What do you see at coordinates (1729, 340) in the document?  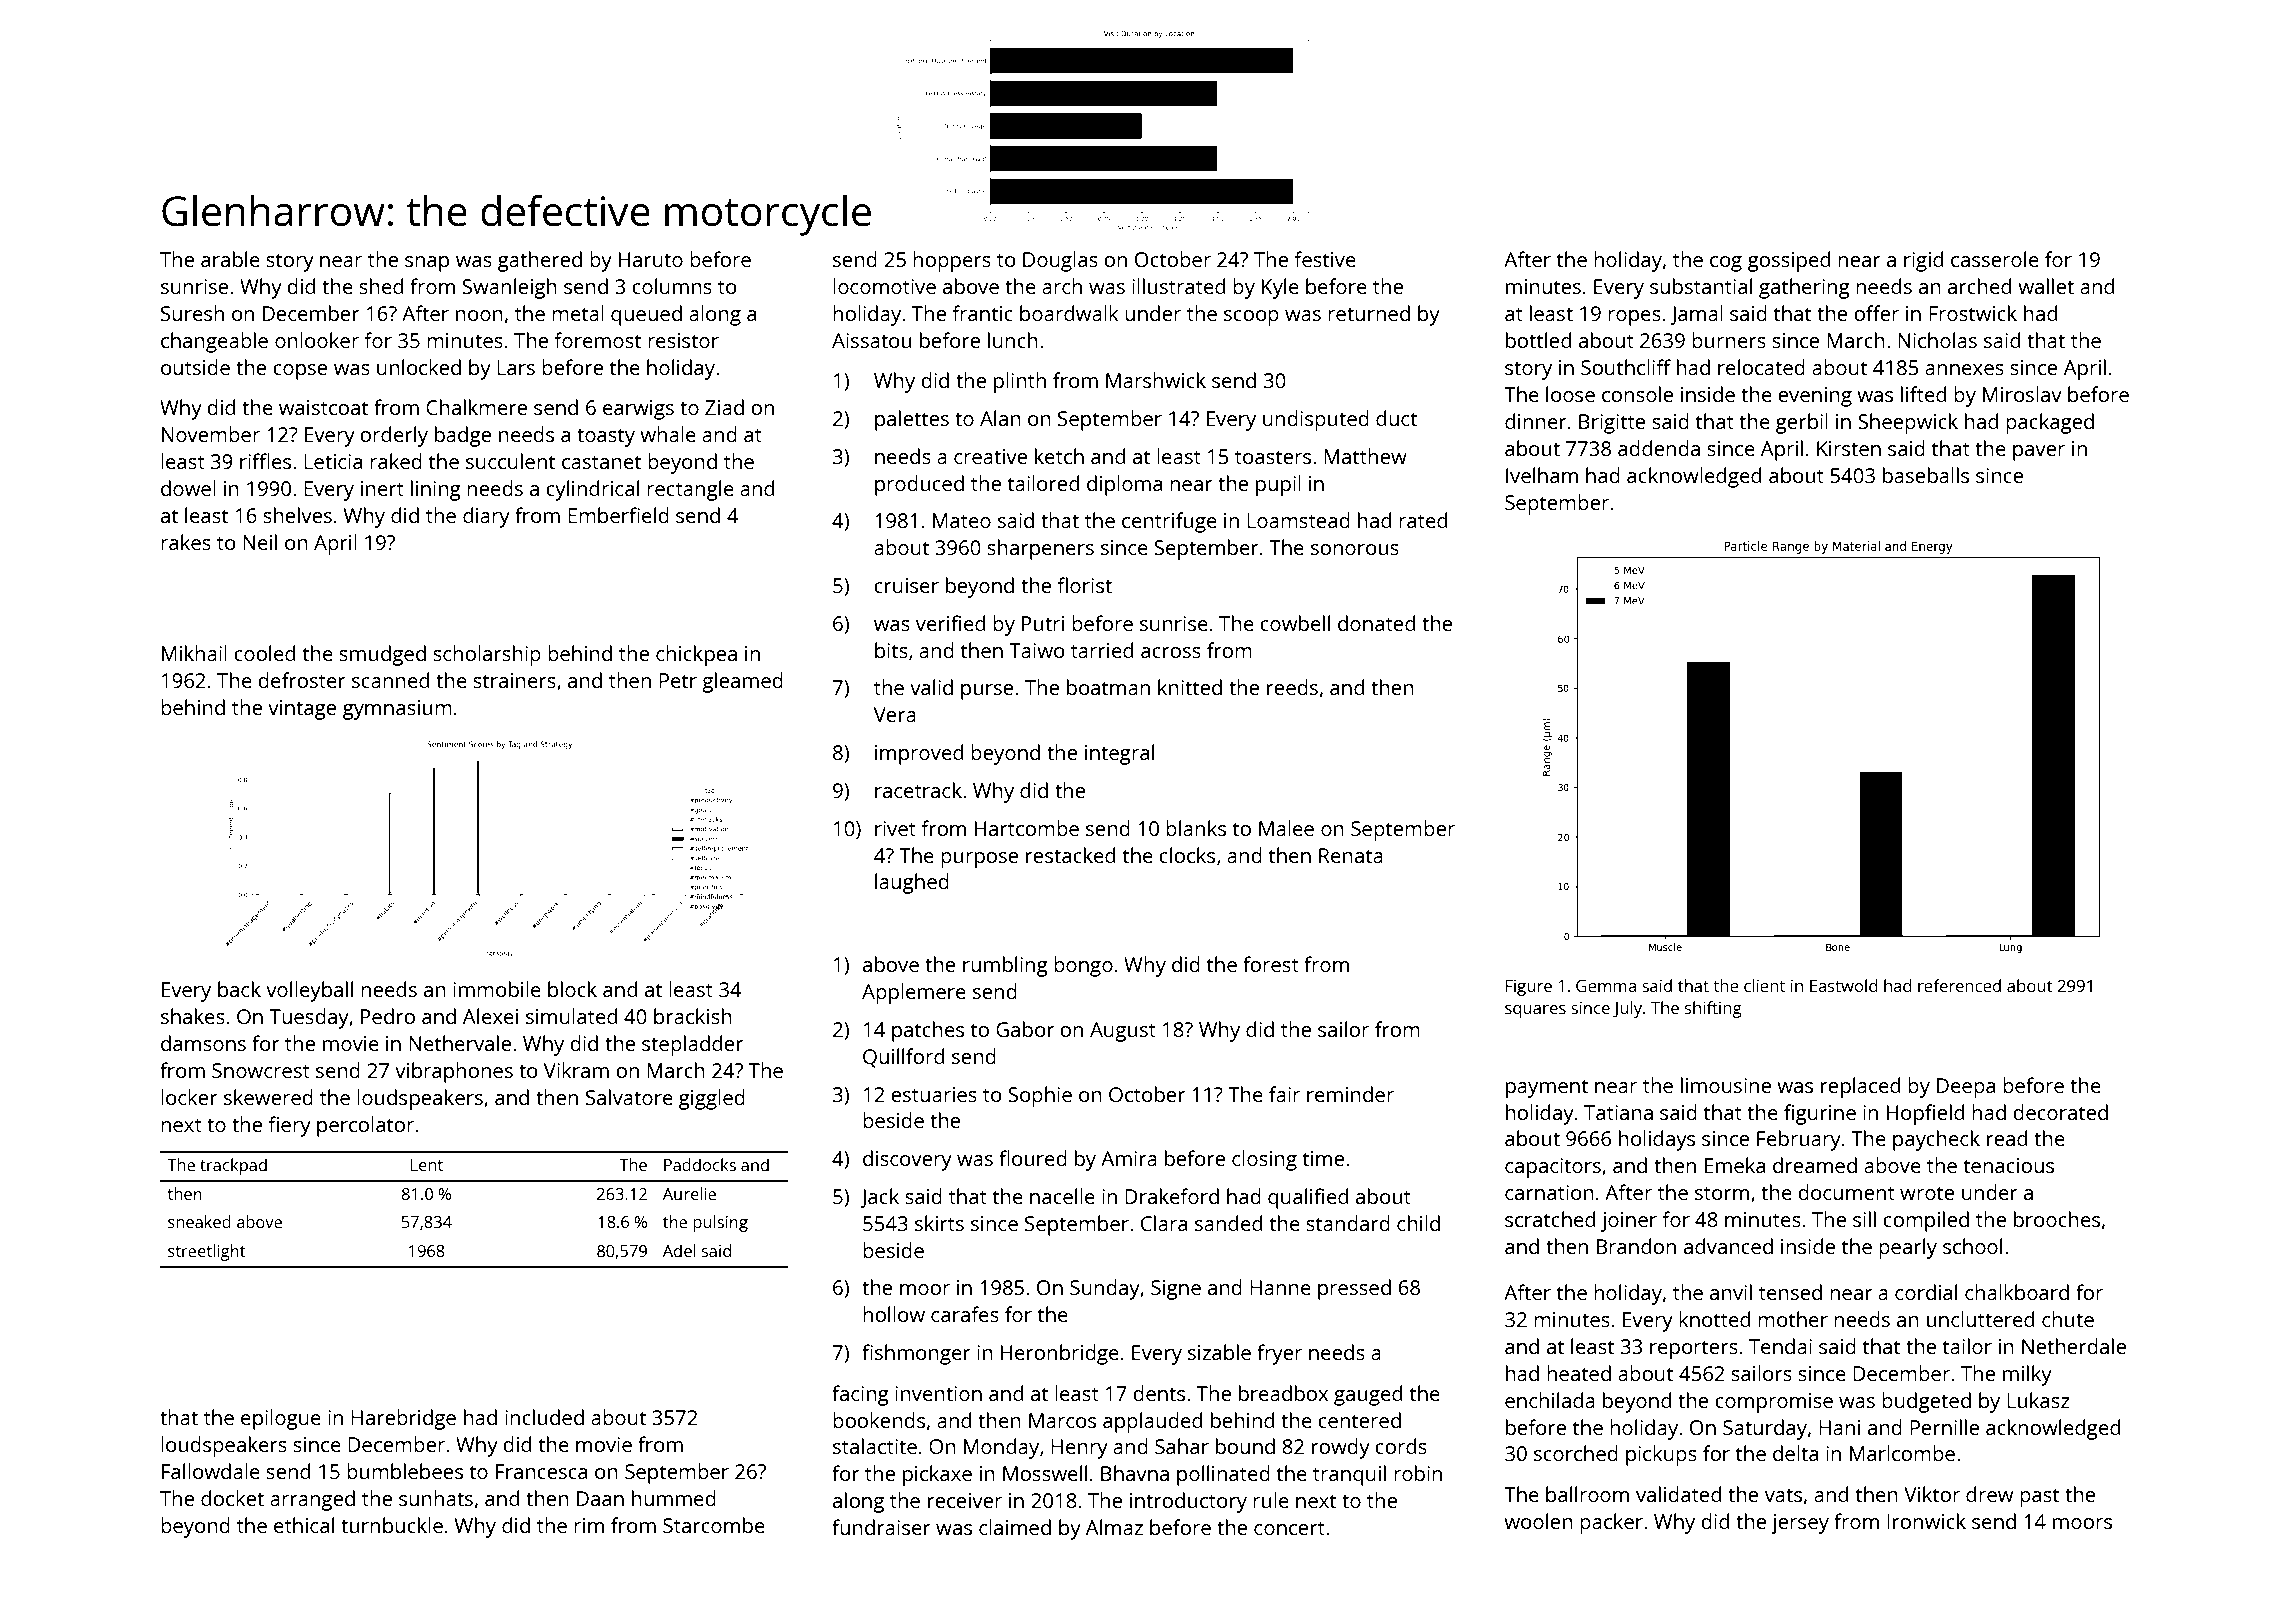 I see `burners` at bounding box center [1729, 340].
